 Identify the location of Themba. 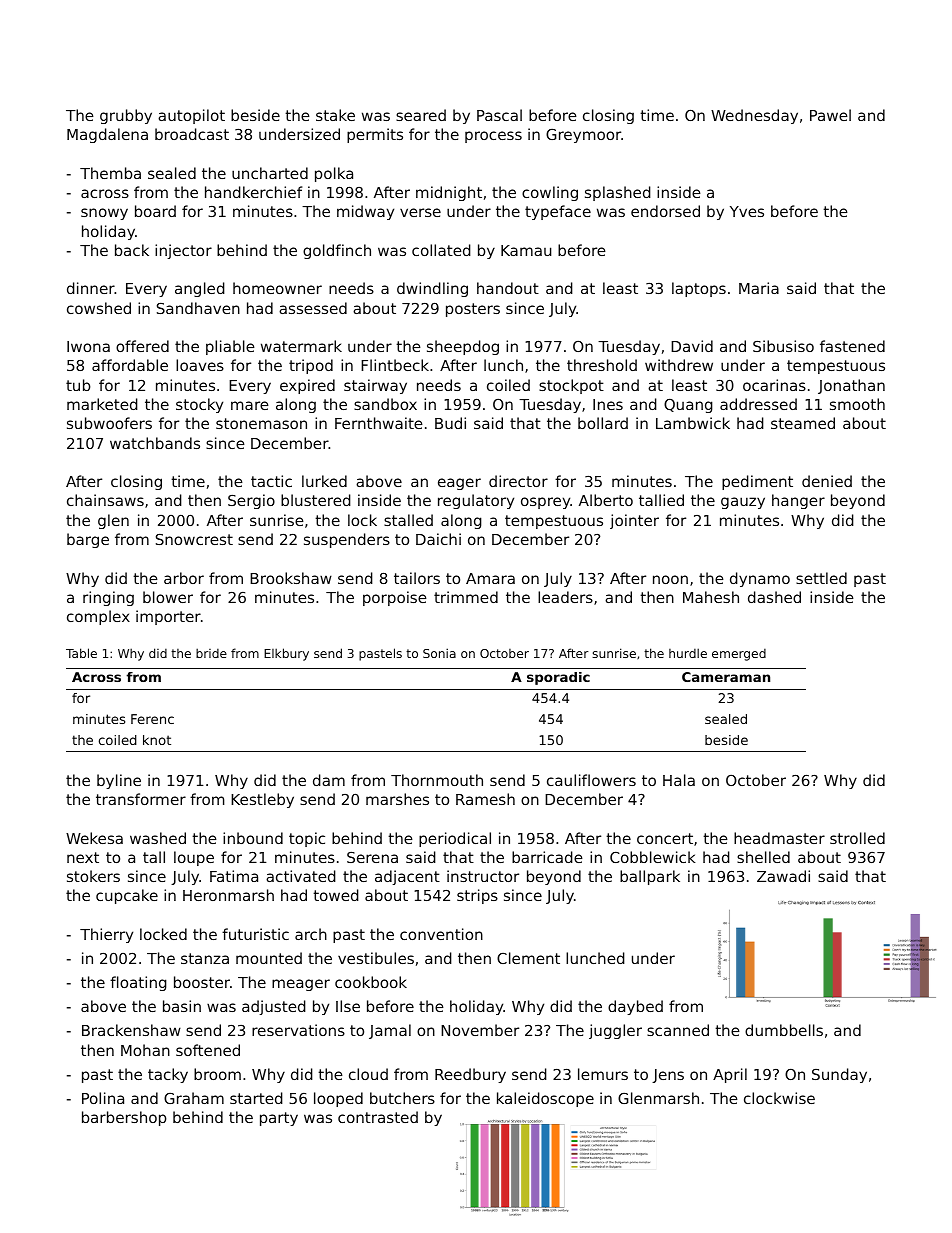
(110, 173).
